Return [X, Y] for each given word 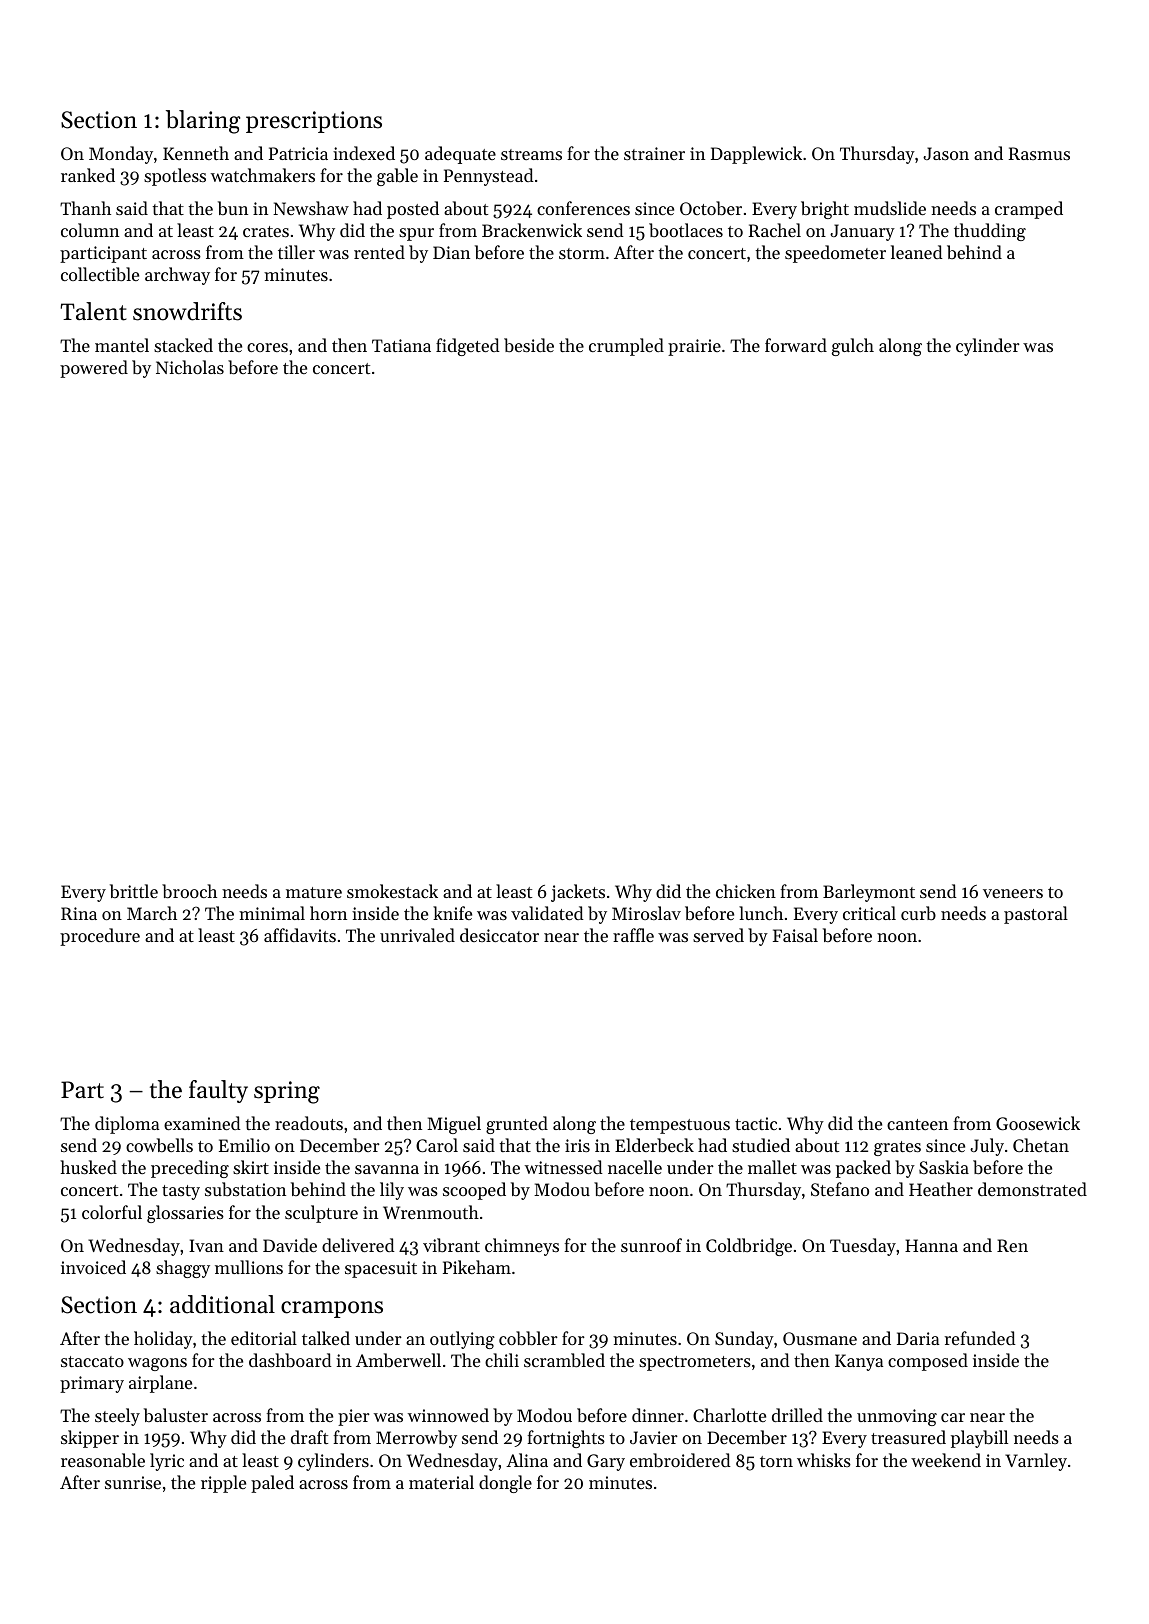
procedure [100, 937]
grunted [517, 1125]
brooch [189, 891]
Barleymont [869, 893]
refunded [980, 1338]
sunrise [133, 1482]
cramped [1029, 210]
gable [397, 177]
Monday [121, 155]
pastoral [1036, 915]
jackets [578, 893]
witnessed [564, 1167]
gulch [853, 347]
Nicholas [190, 367]
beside [529, 345]
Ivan [206, 1245]
